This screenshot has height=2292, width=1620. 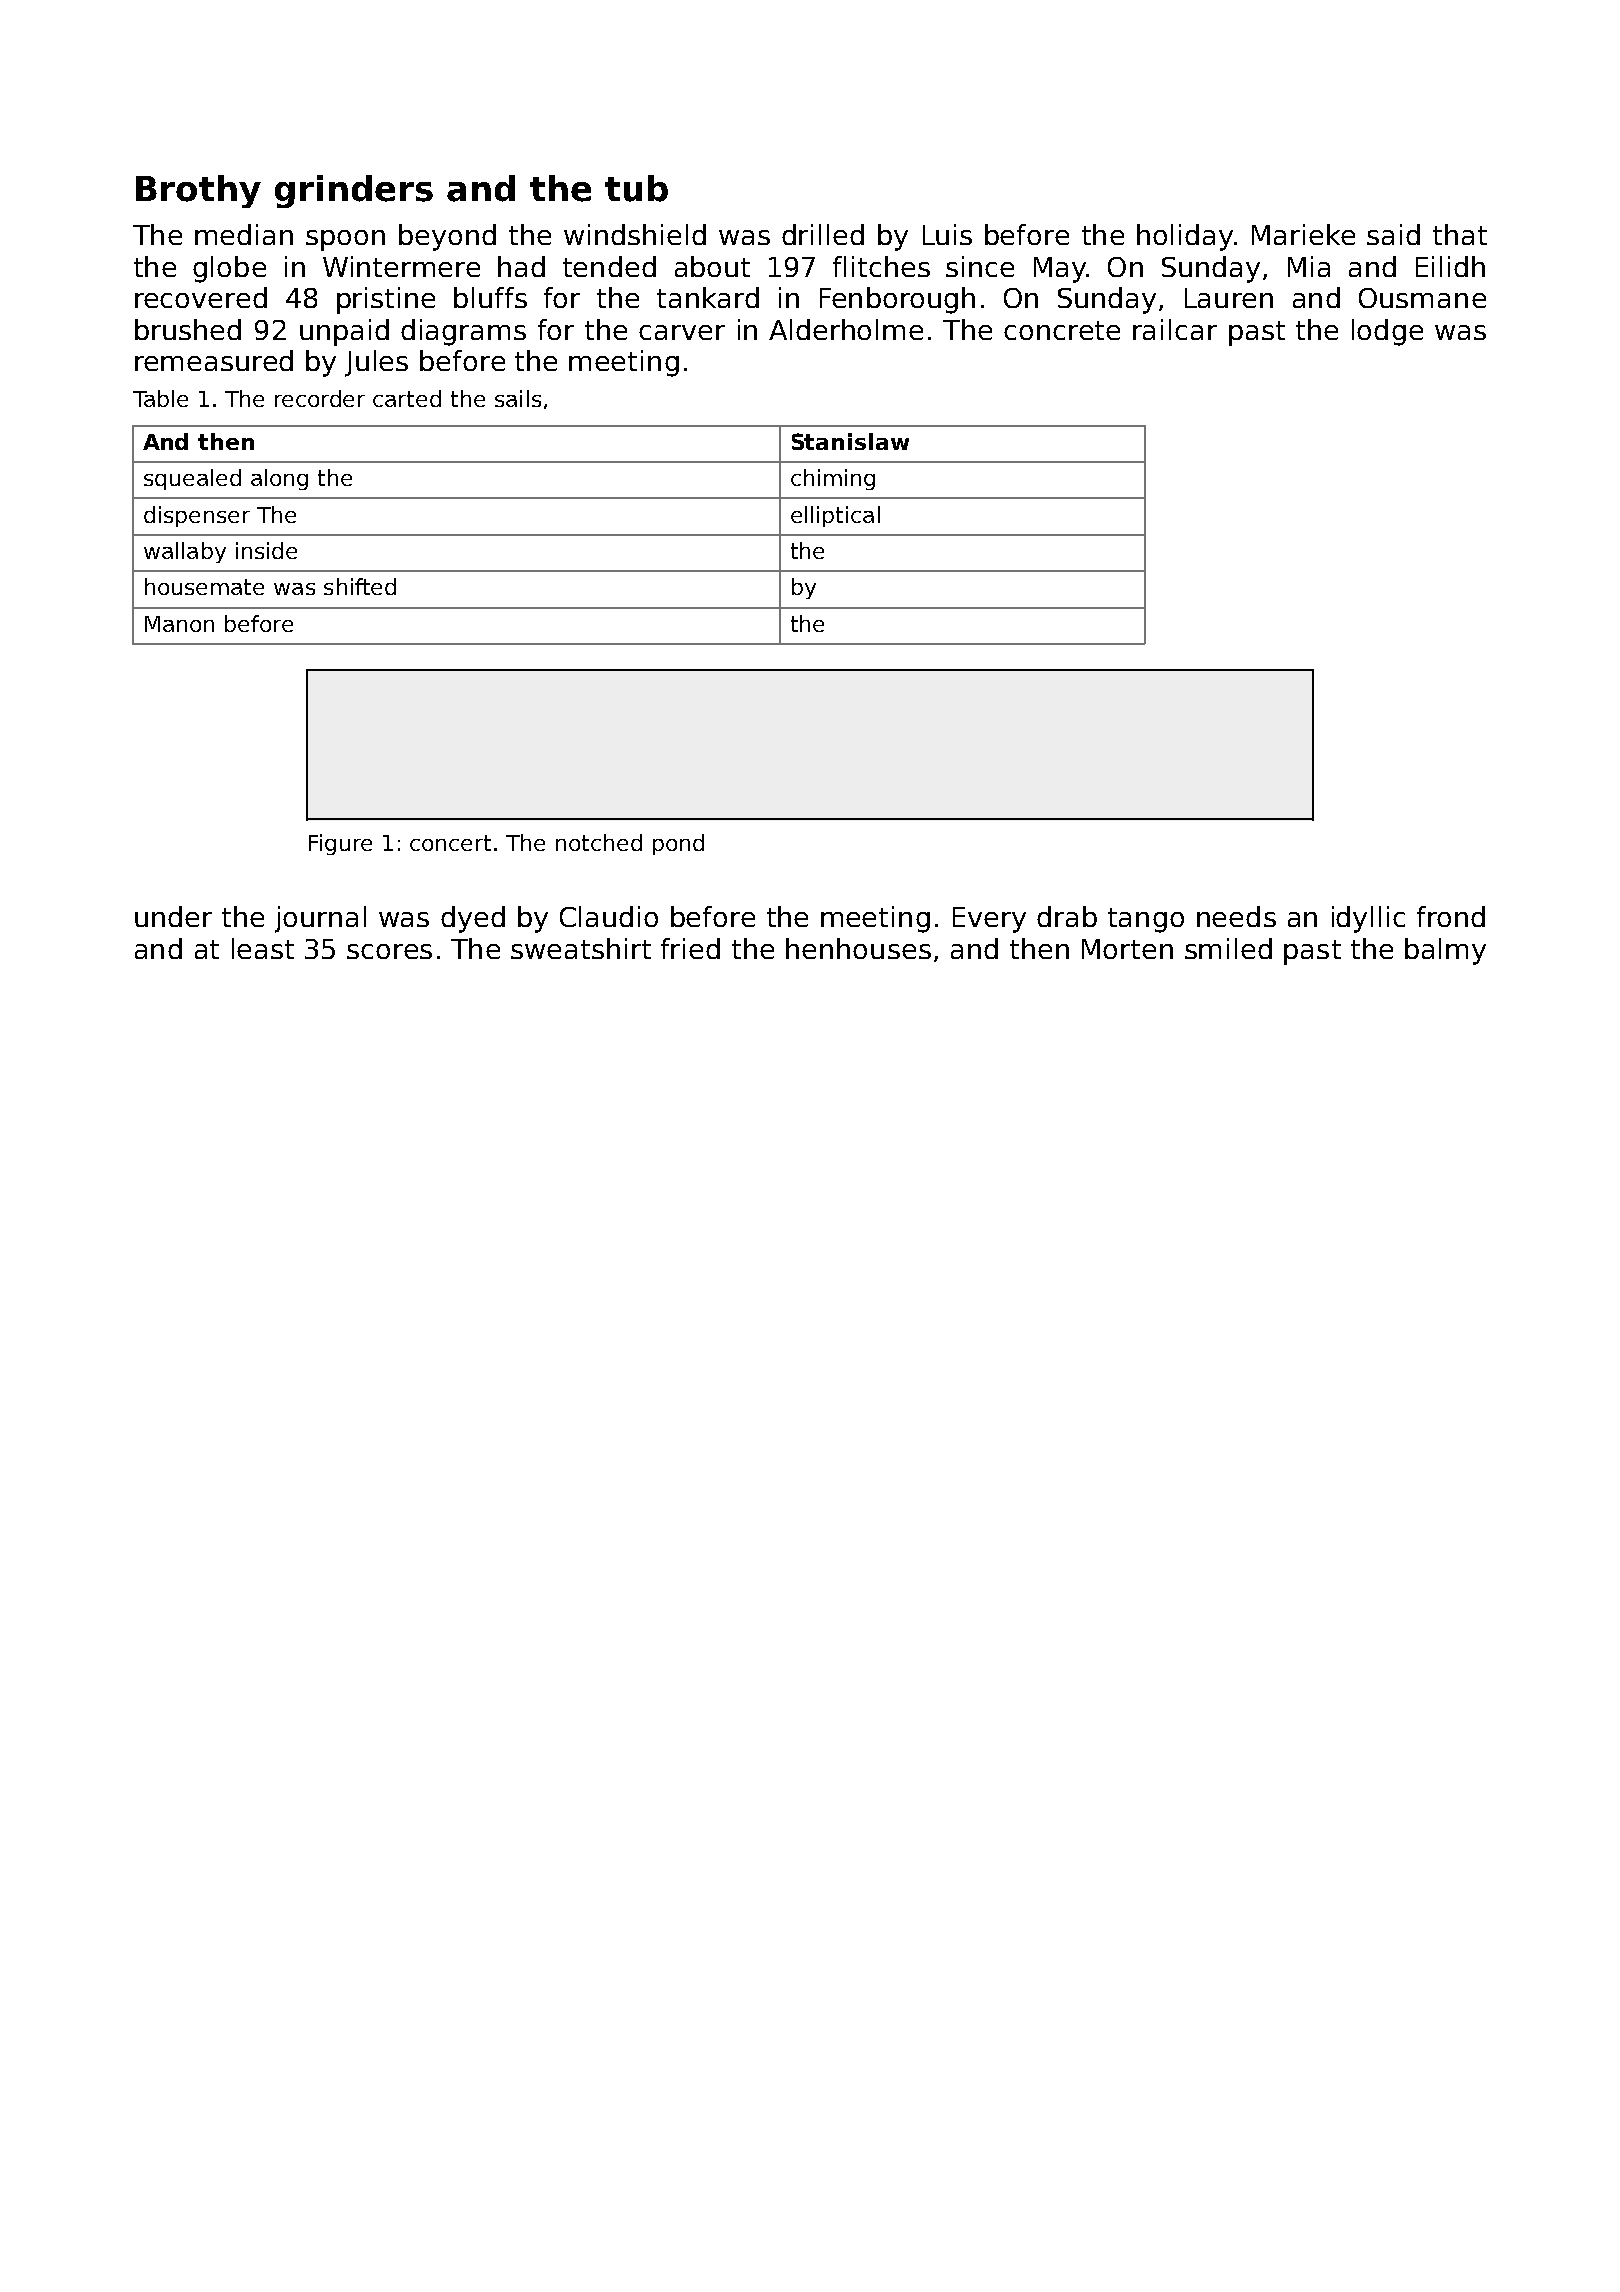 I want to click on carver, so click(x=682, y=332).
